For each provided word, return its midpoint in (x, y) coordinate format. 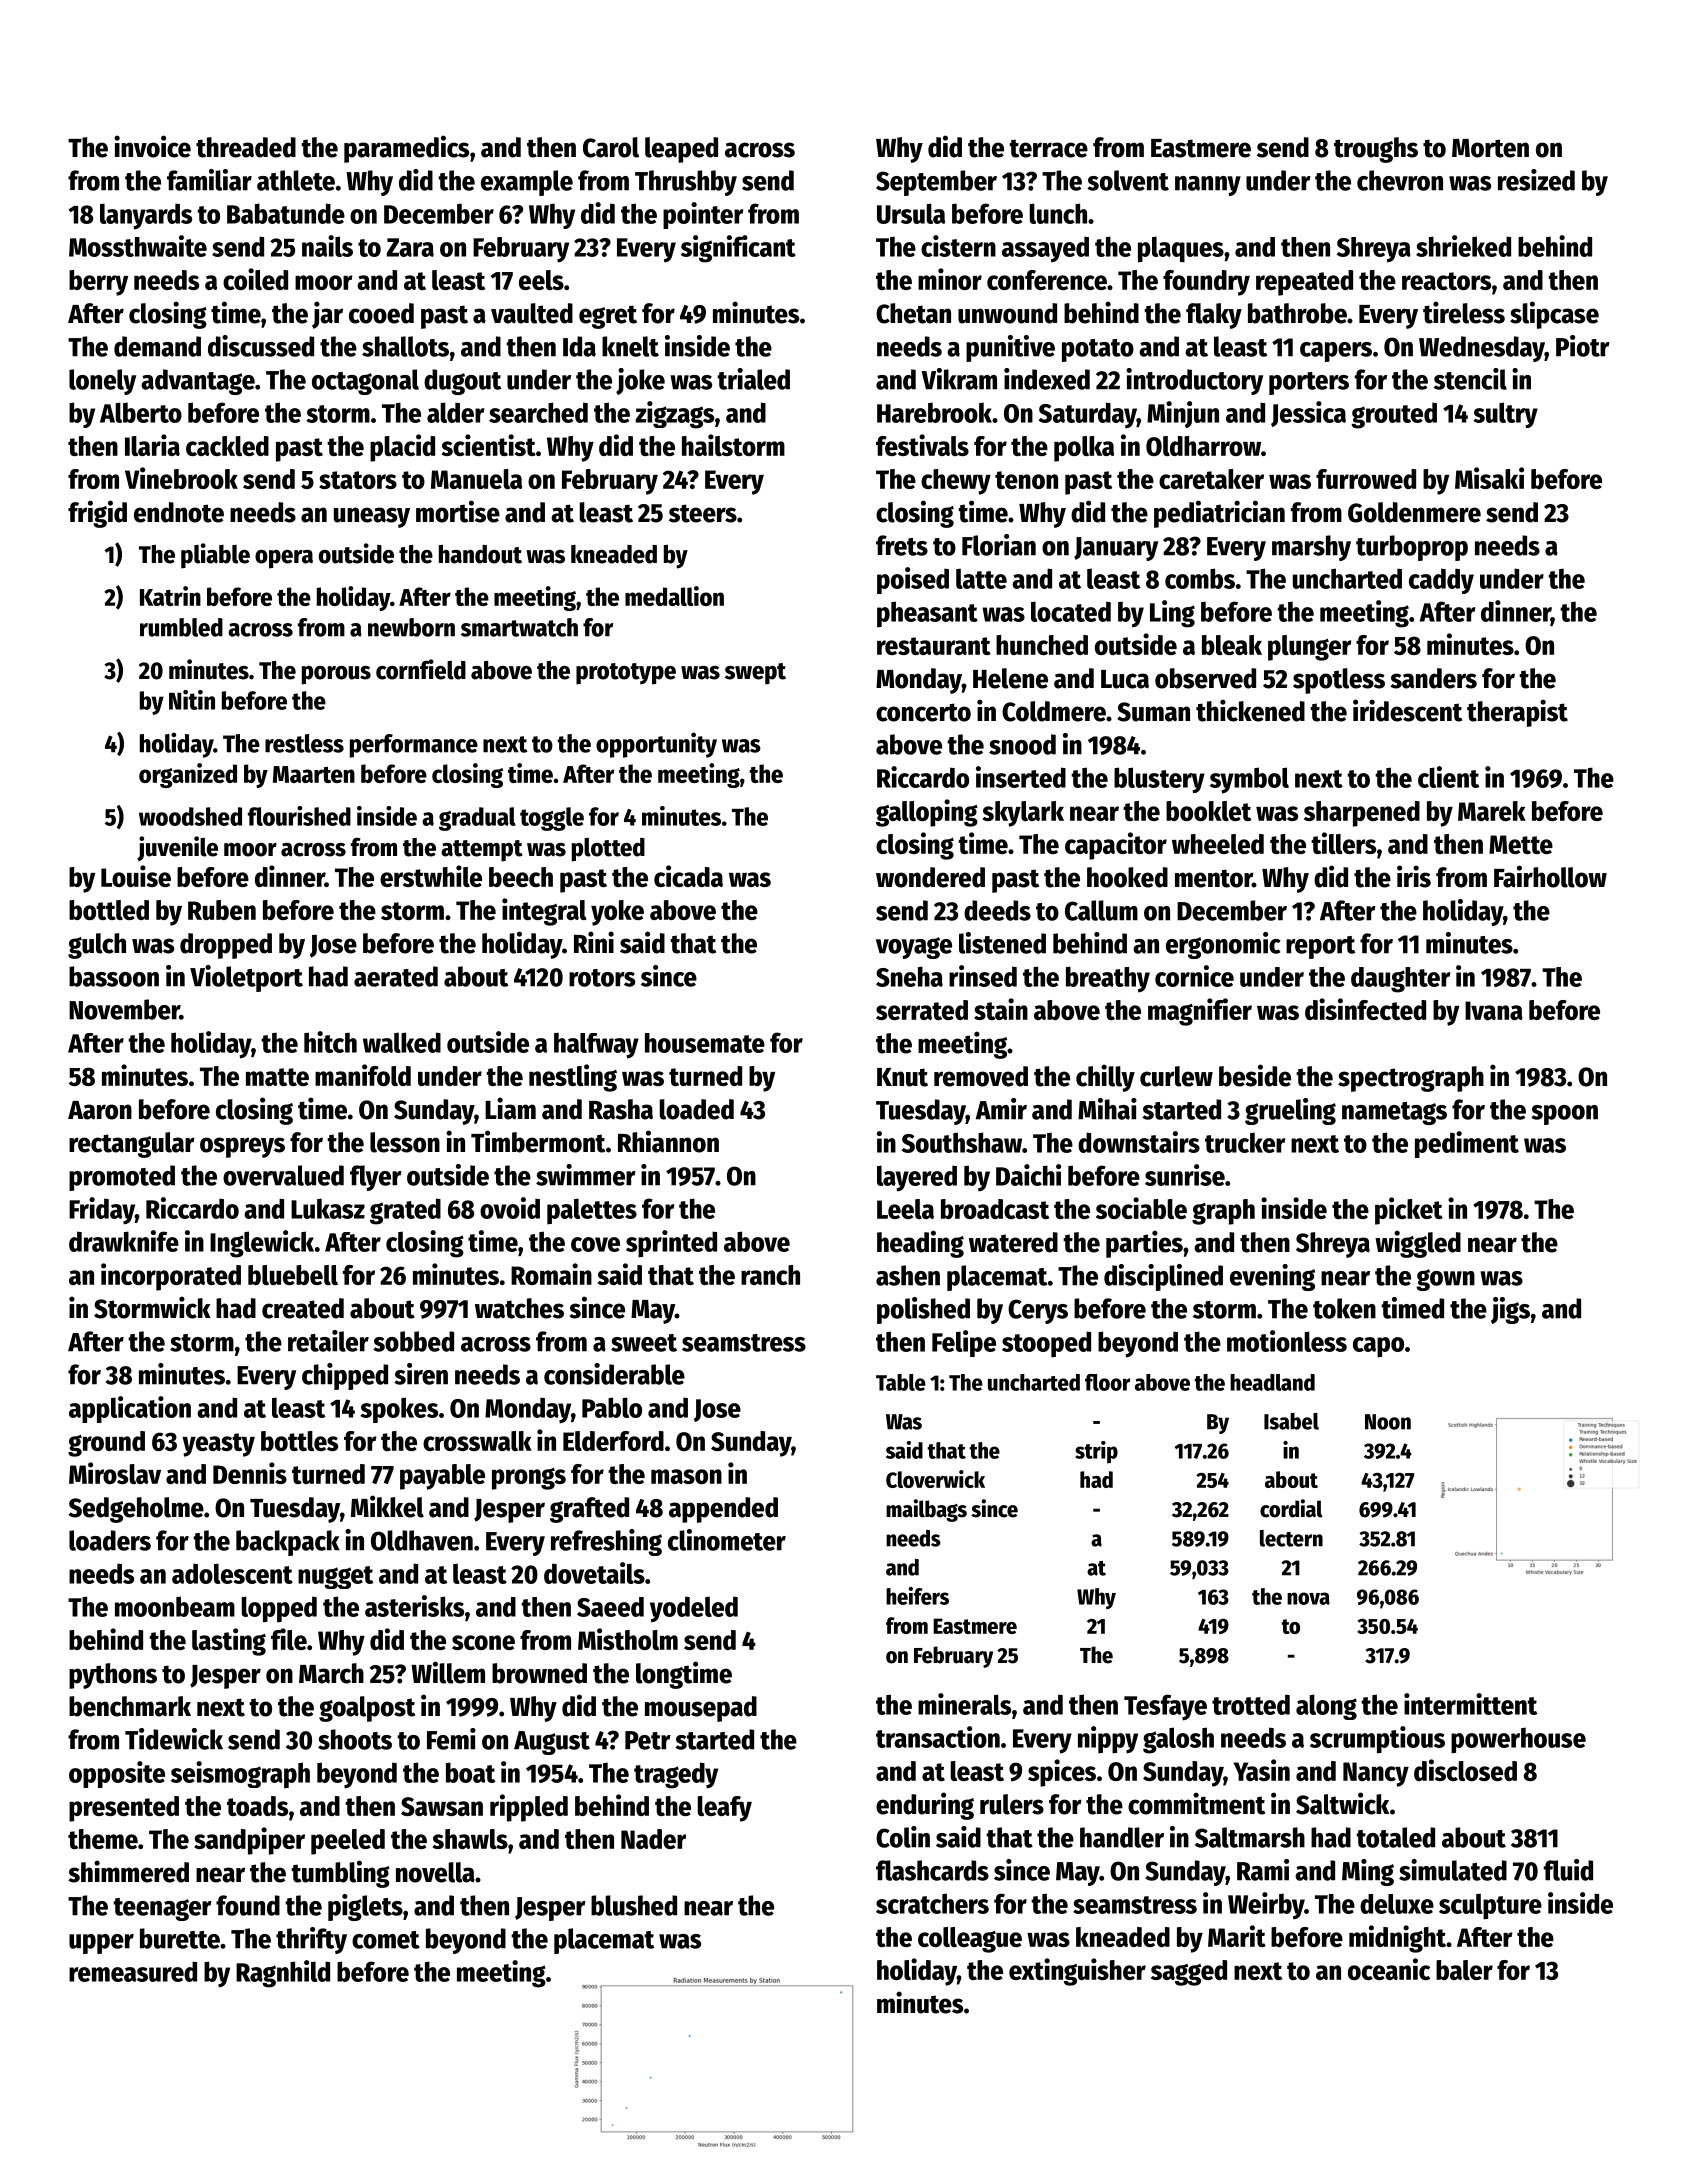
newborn (411, 627)
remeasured (133, 1971)
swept (755, 674)
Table (901, 1382)
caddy (1441, 581)
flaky (1214, 316)
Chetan (913, 313)
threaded (246, 147)
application (130, 1409)
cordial (1291, 1508)
